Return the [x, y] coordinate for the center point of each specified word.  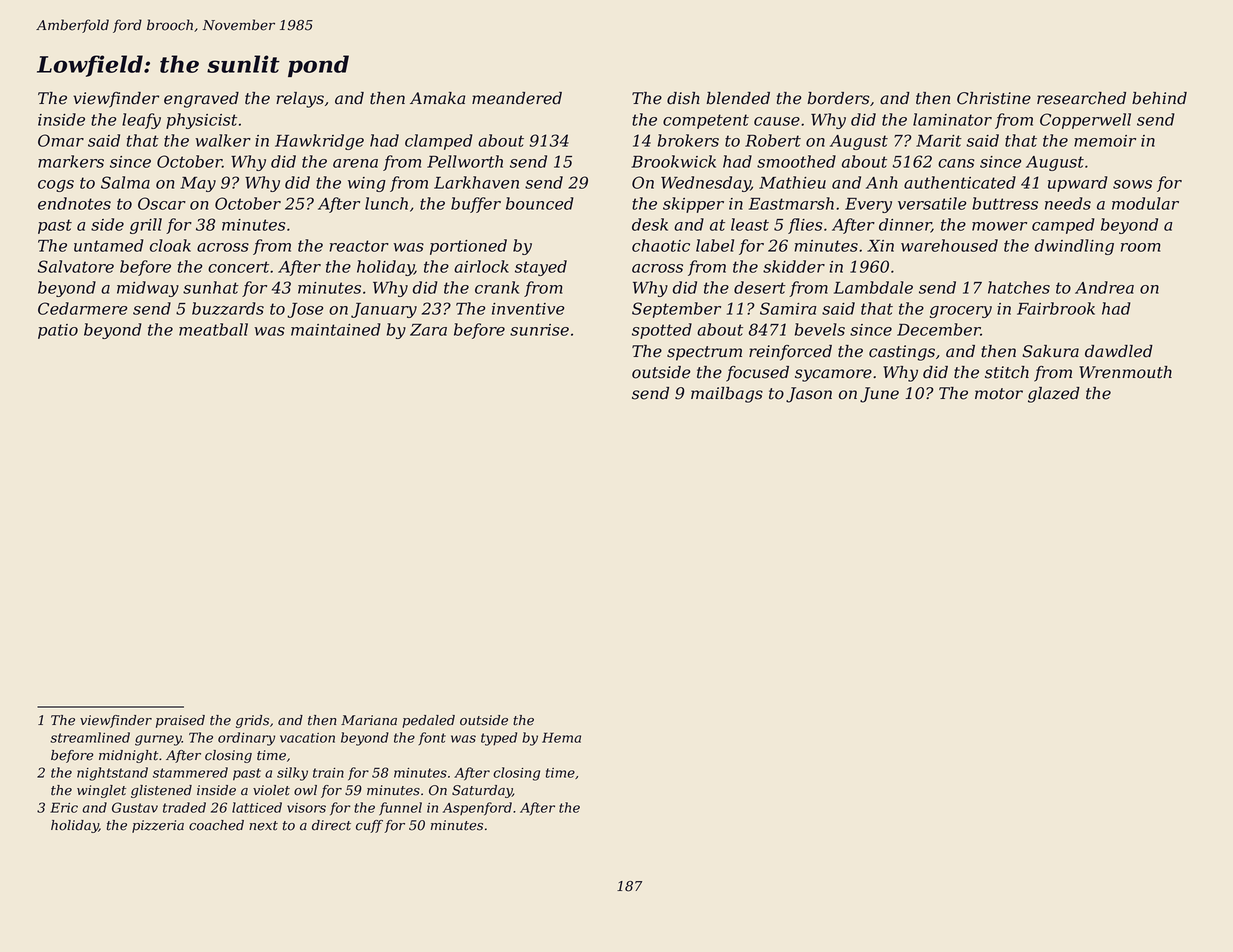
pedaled [428, 721]
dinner [905, 225]
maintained [336, 329]
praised [180, 721]
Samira [788, 308]
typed [499, 739]
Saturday [482, 791]
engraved [201, 100]
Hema [561, 737]
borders [838, 98]
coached [216, 825]
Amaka [437, 98]
